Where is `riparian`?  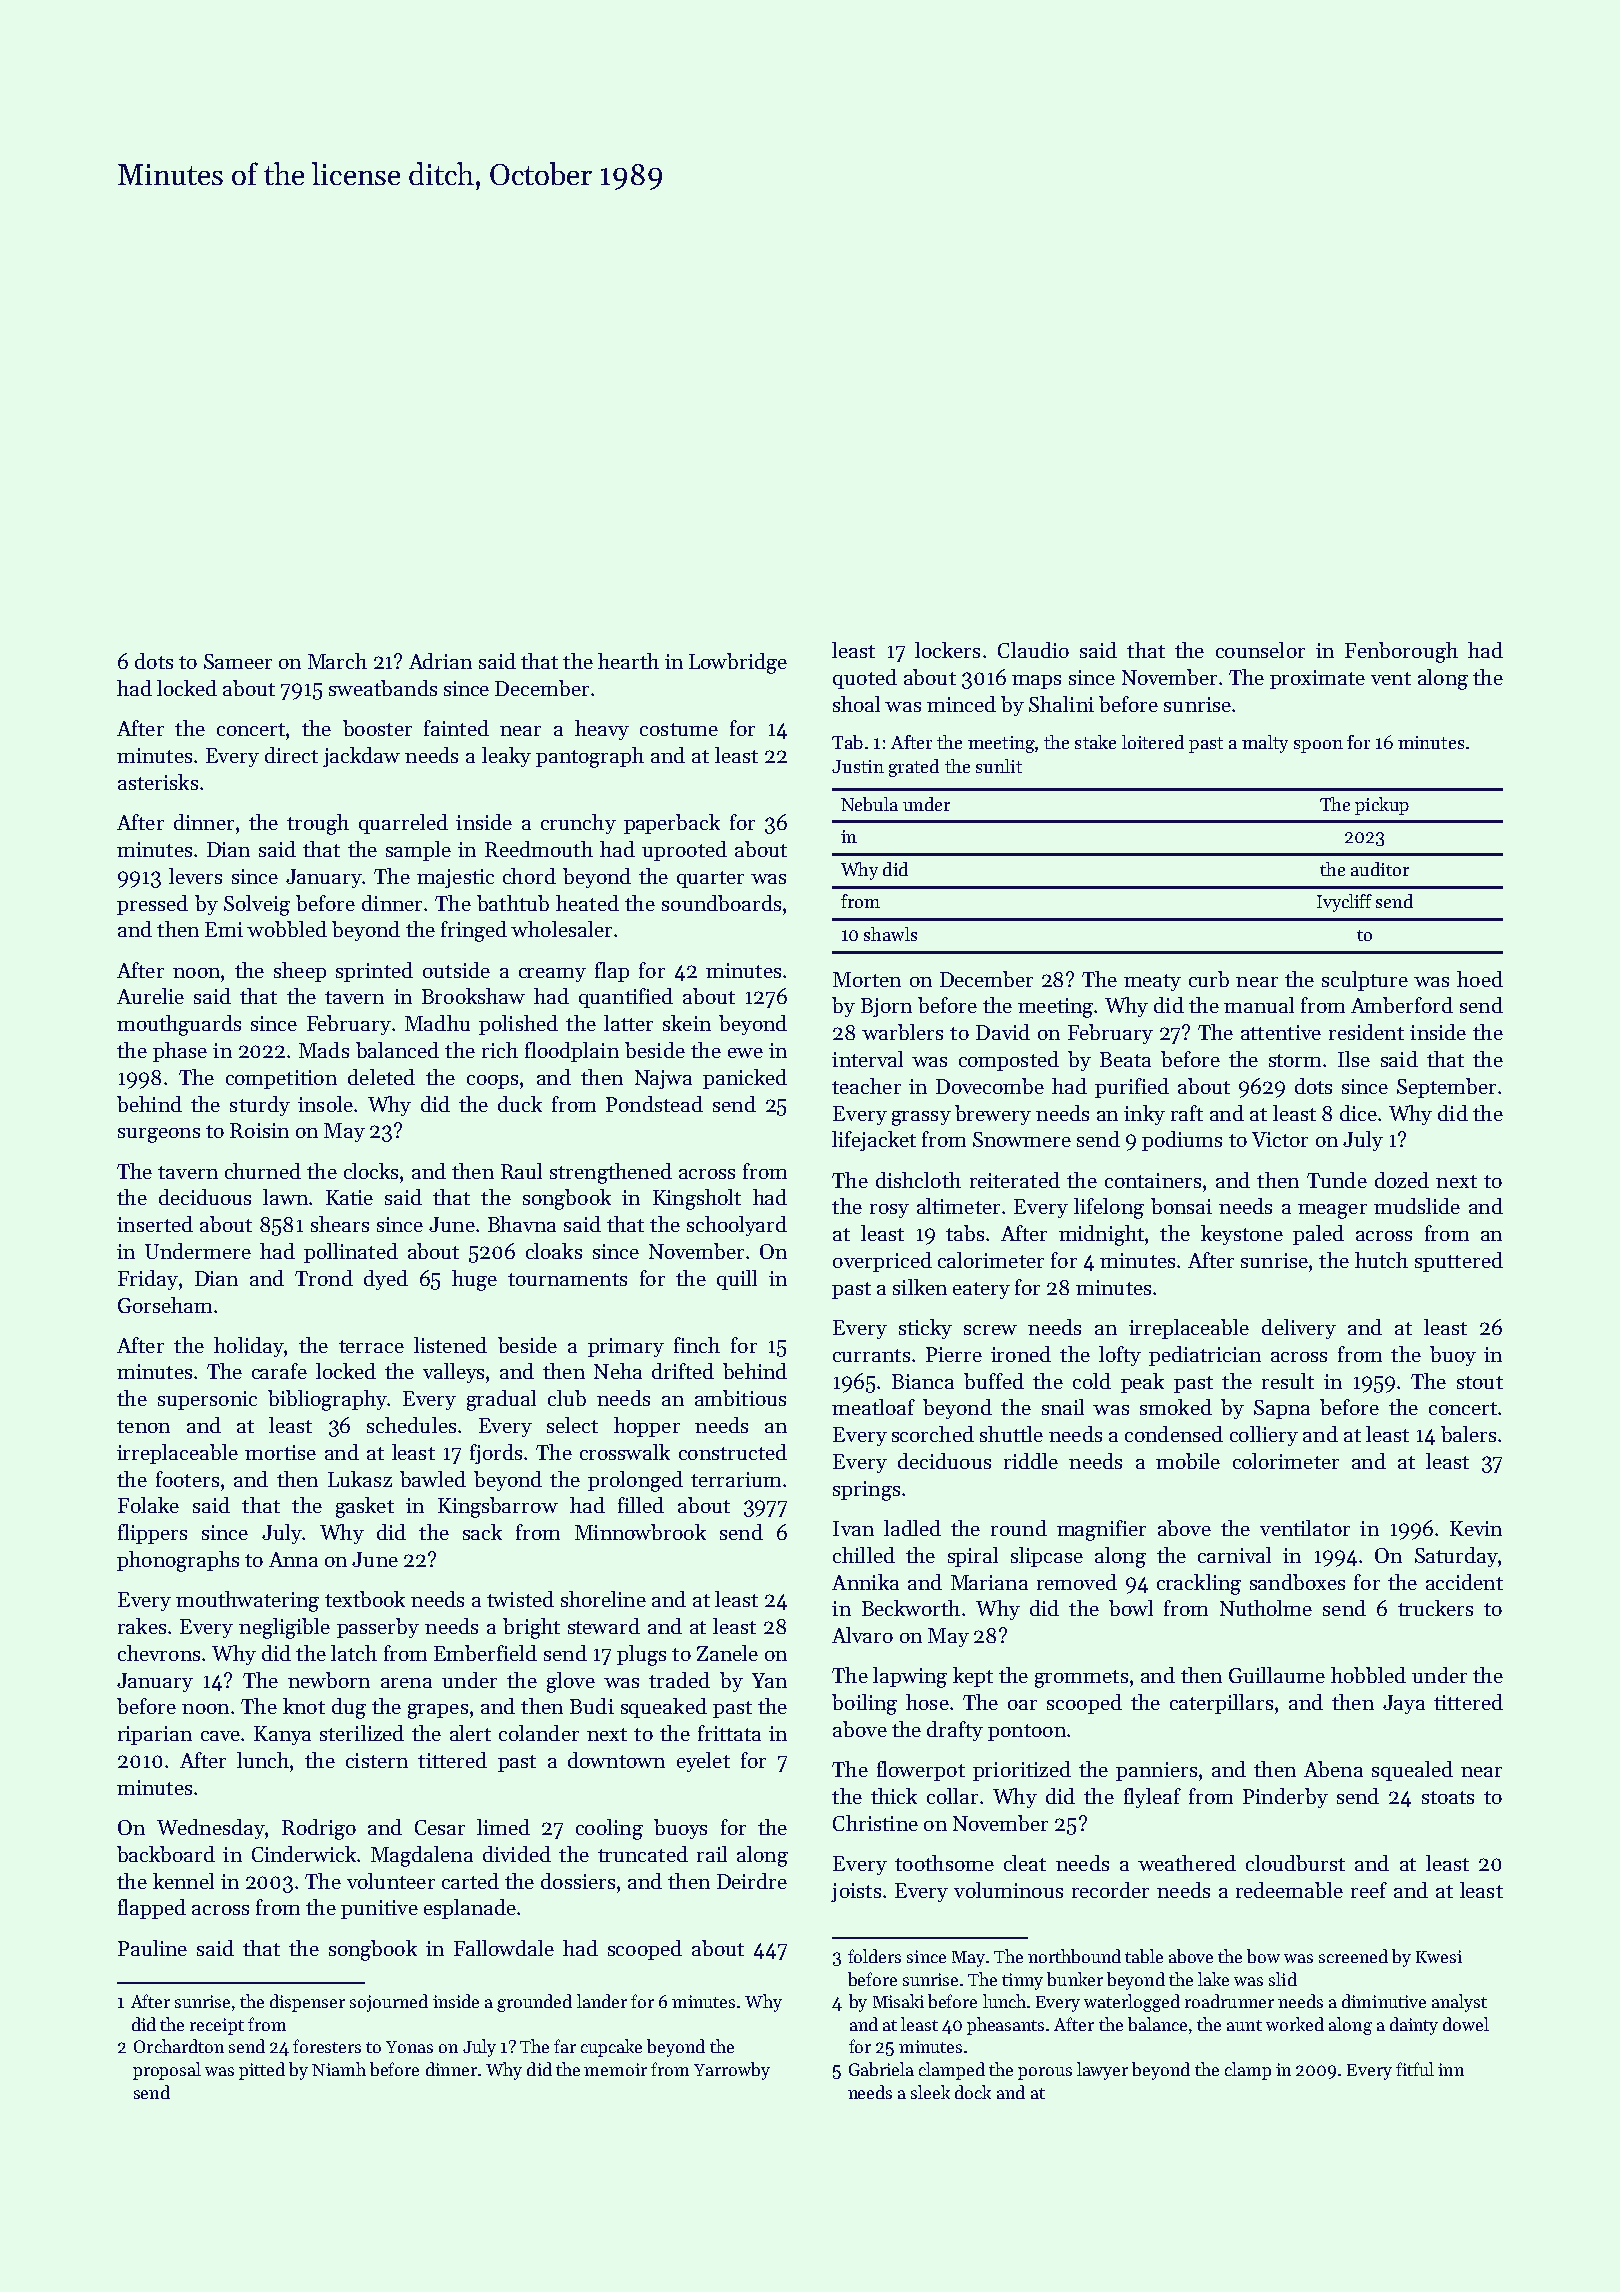
riparian is located at coordinates (155, 1735).
